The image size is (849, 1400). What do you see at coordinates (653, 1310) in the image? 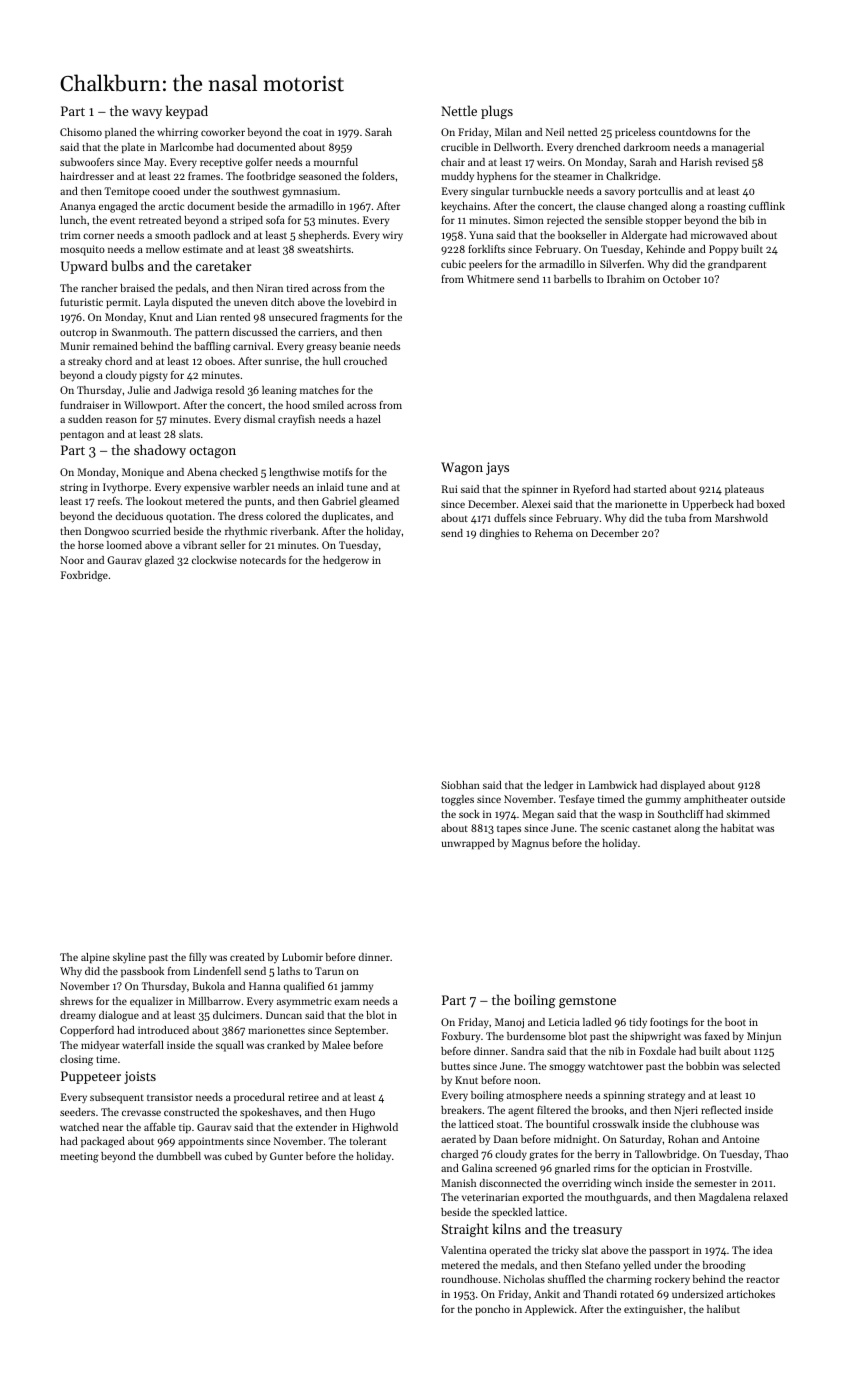
I see `extinguisher` at bounding box center [653, 1310].
